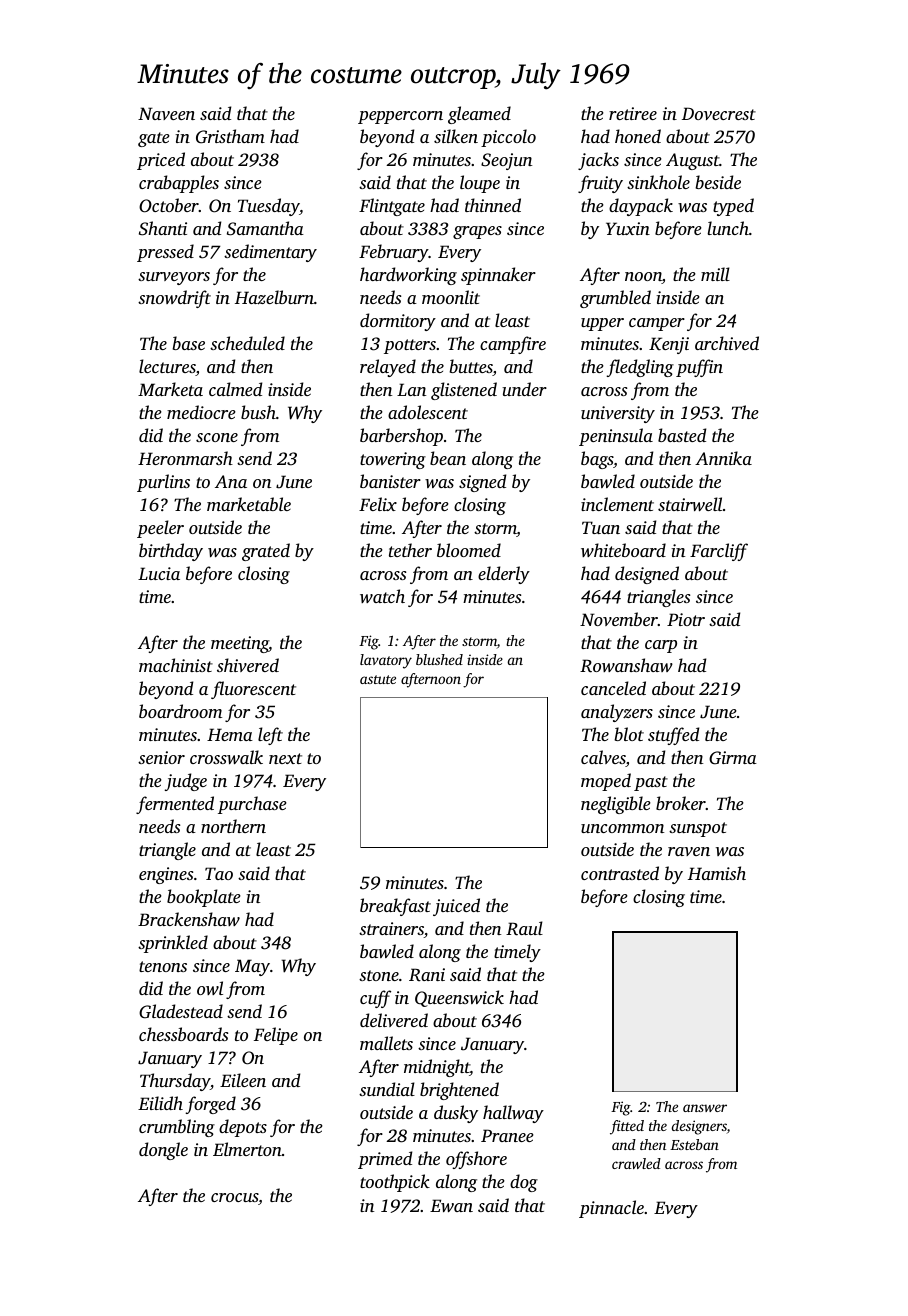  Describe the element at coordinates (274, 297) in the document. I see `Hazelburn` at that location.
